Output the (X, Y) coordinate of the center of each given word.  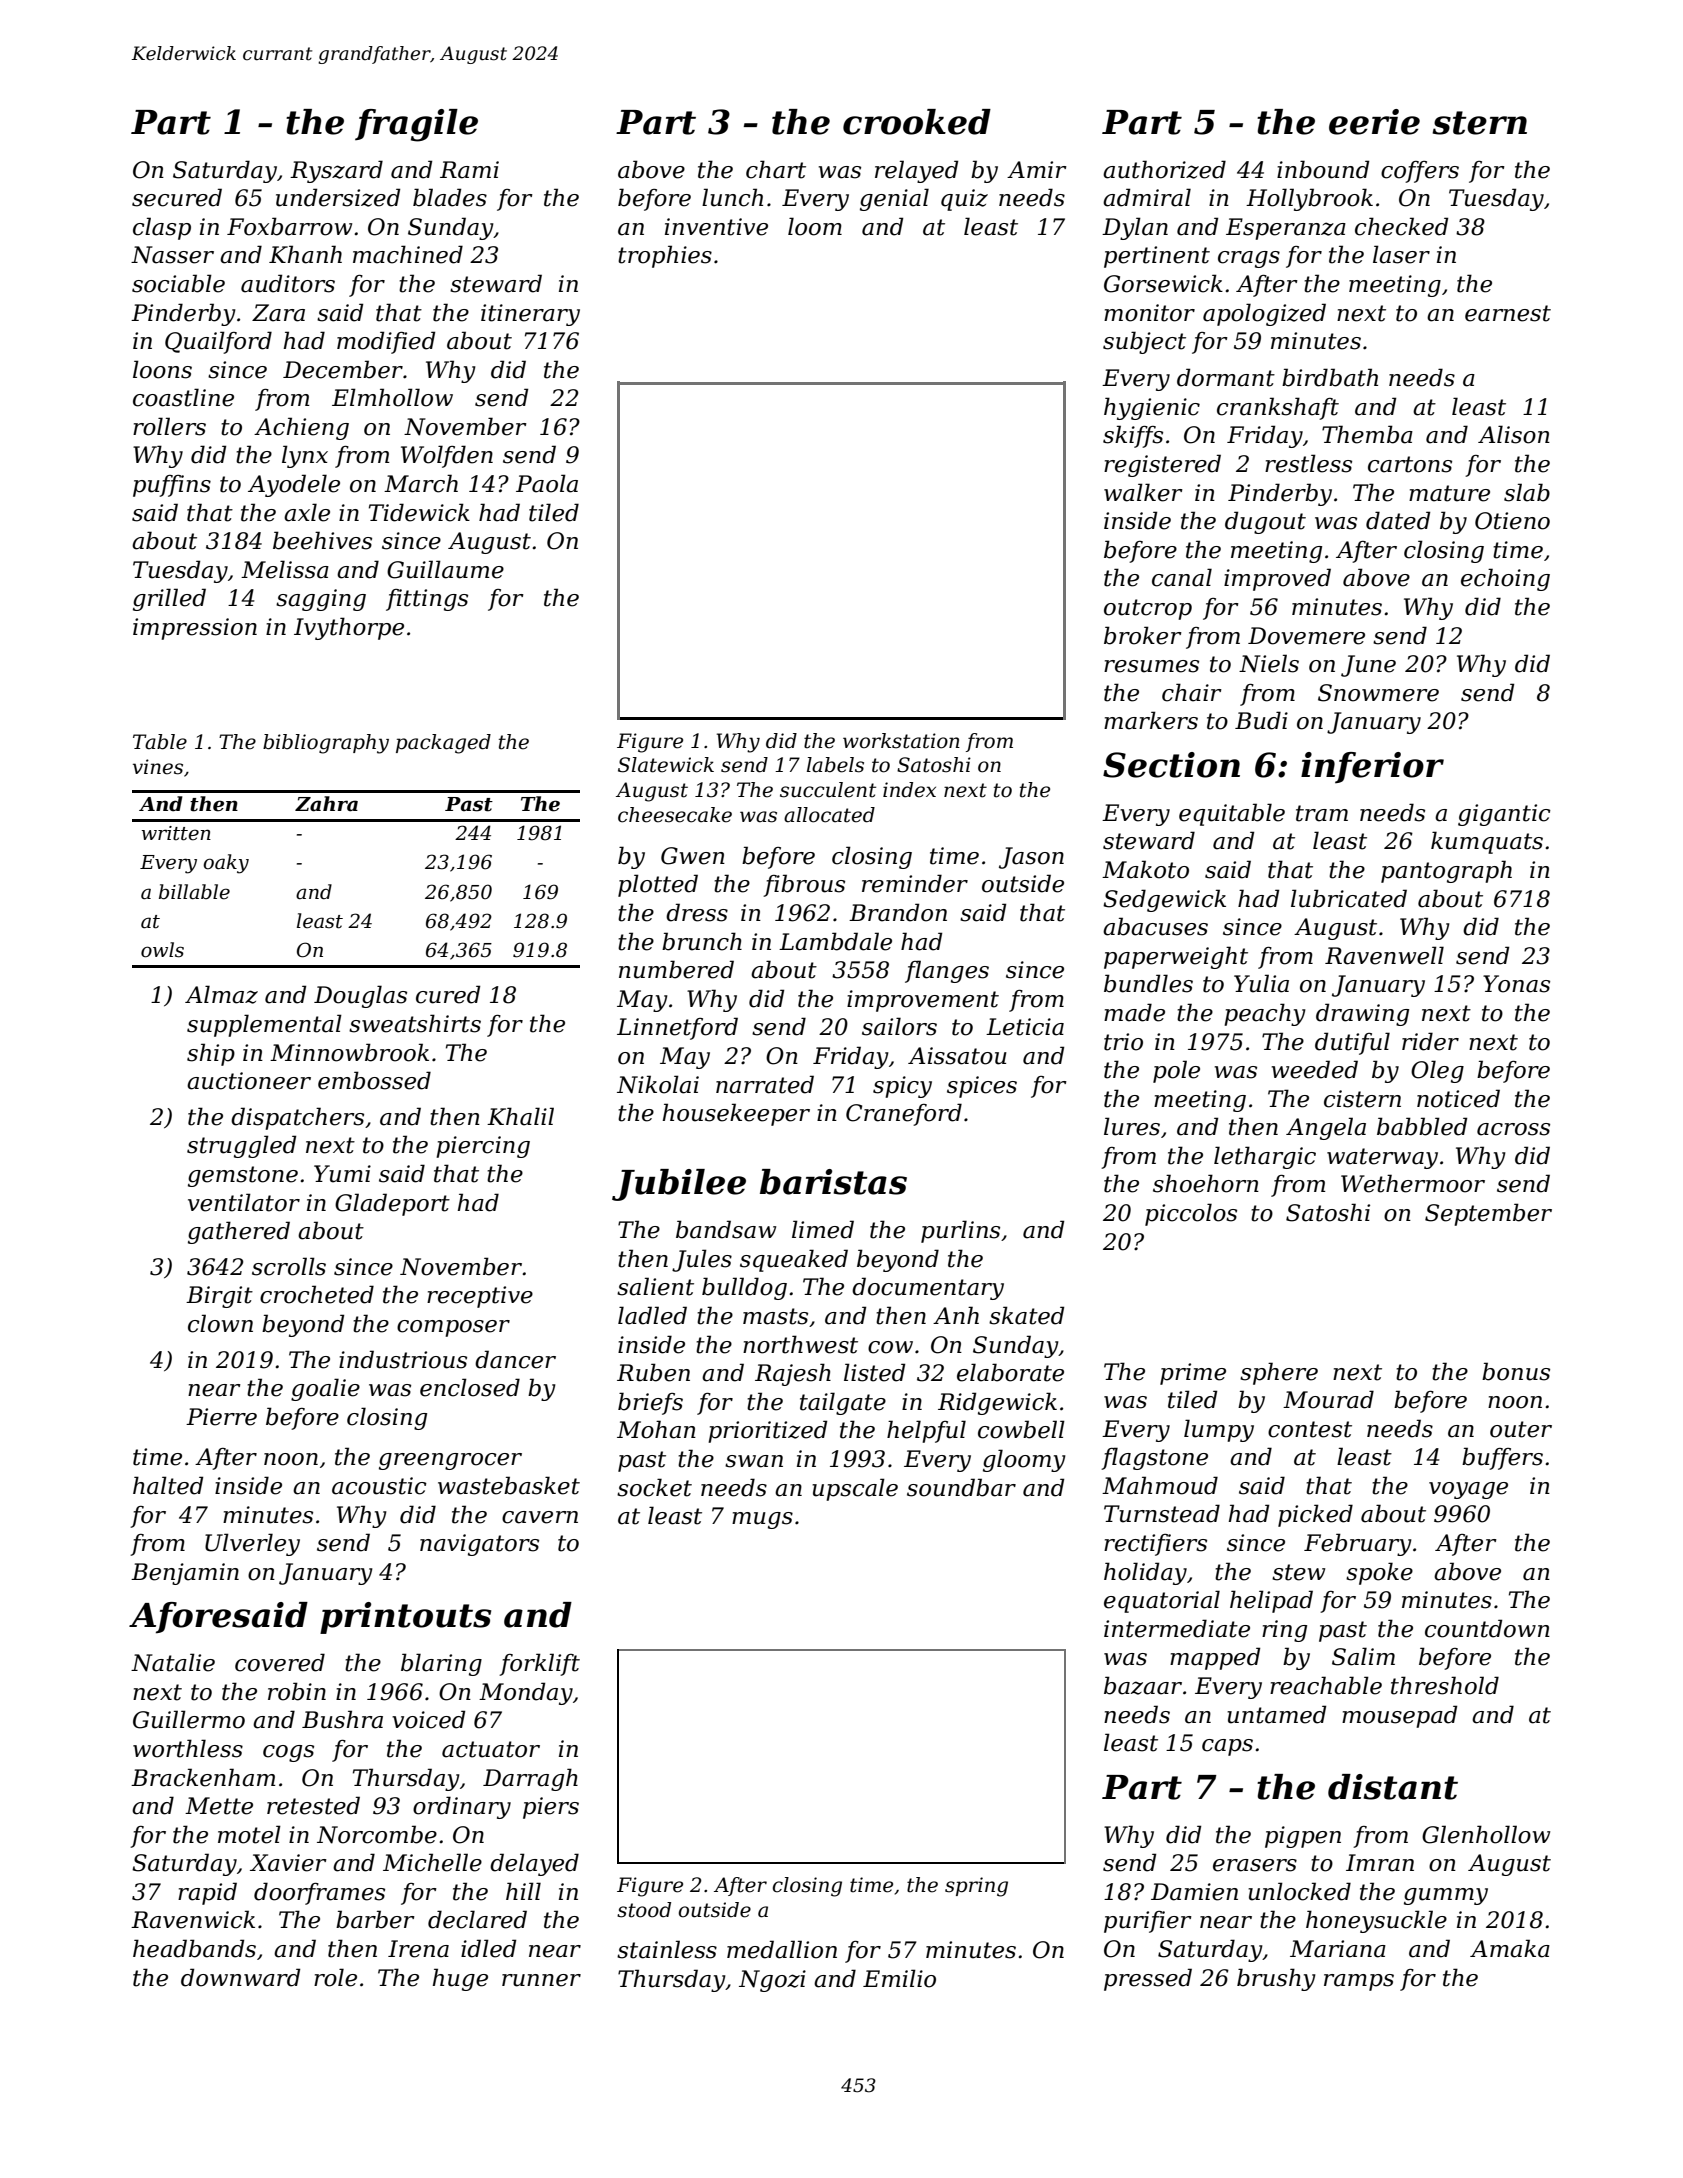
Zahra (326, 804)
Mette (219, 1806)
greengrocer (450, 1461)
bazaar (1143, 1685)
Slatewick (666, 765)
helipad (1271, 1601)
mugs (762, 1520)
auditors (288, 283)
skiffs (1133, 436)
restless (1308, 463)
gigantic (1504, 815)
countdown (1487, 1628)
